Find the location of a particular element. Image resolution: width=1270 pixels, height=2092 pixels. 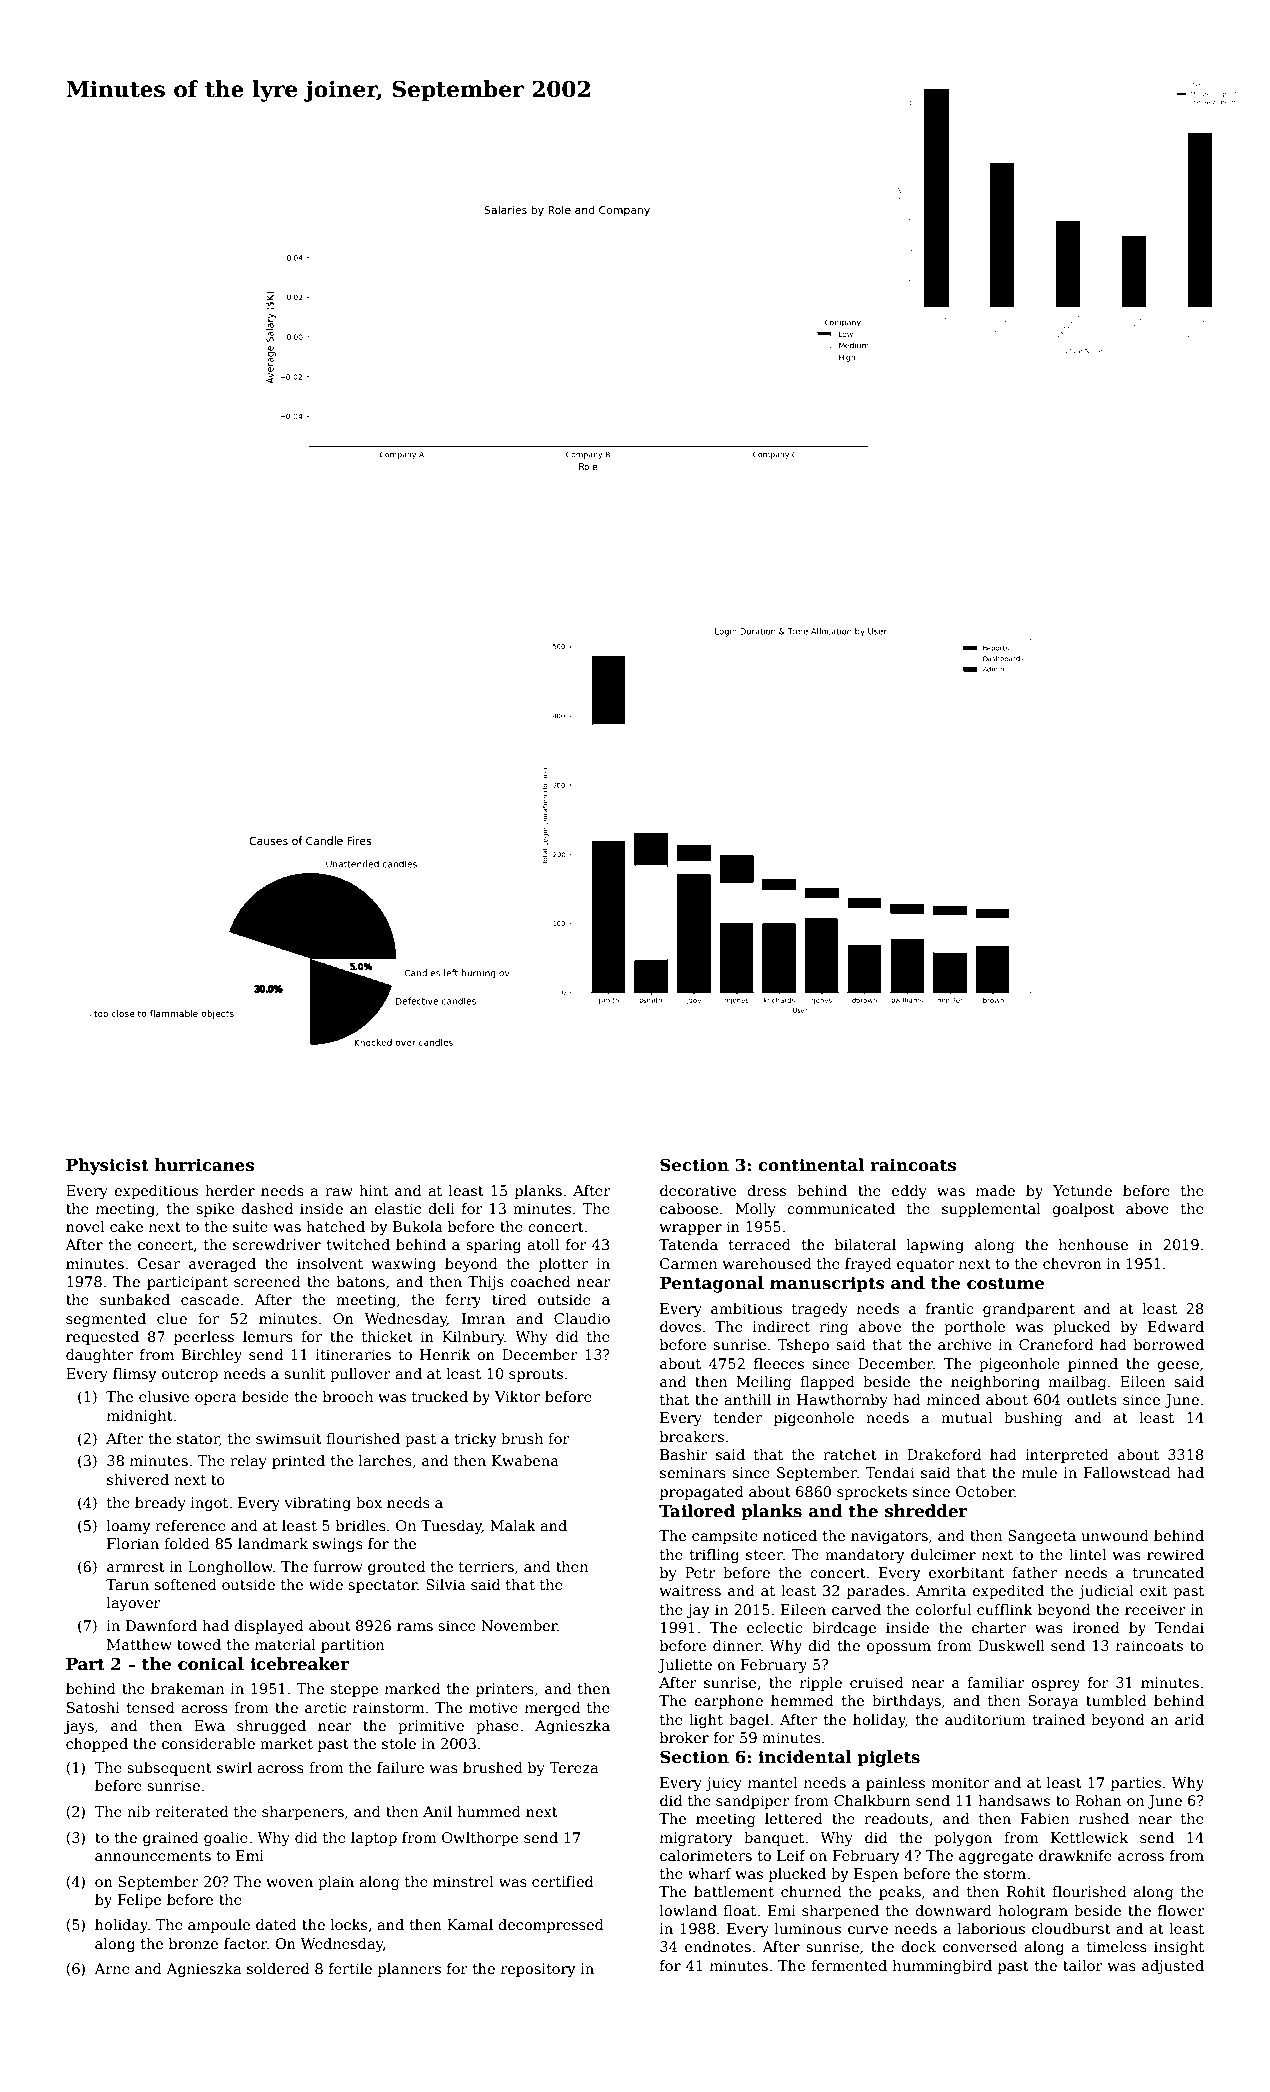

minstrel is located at coordinates (463, 1881).
